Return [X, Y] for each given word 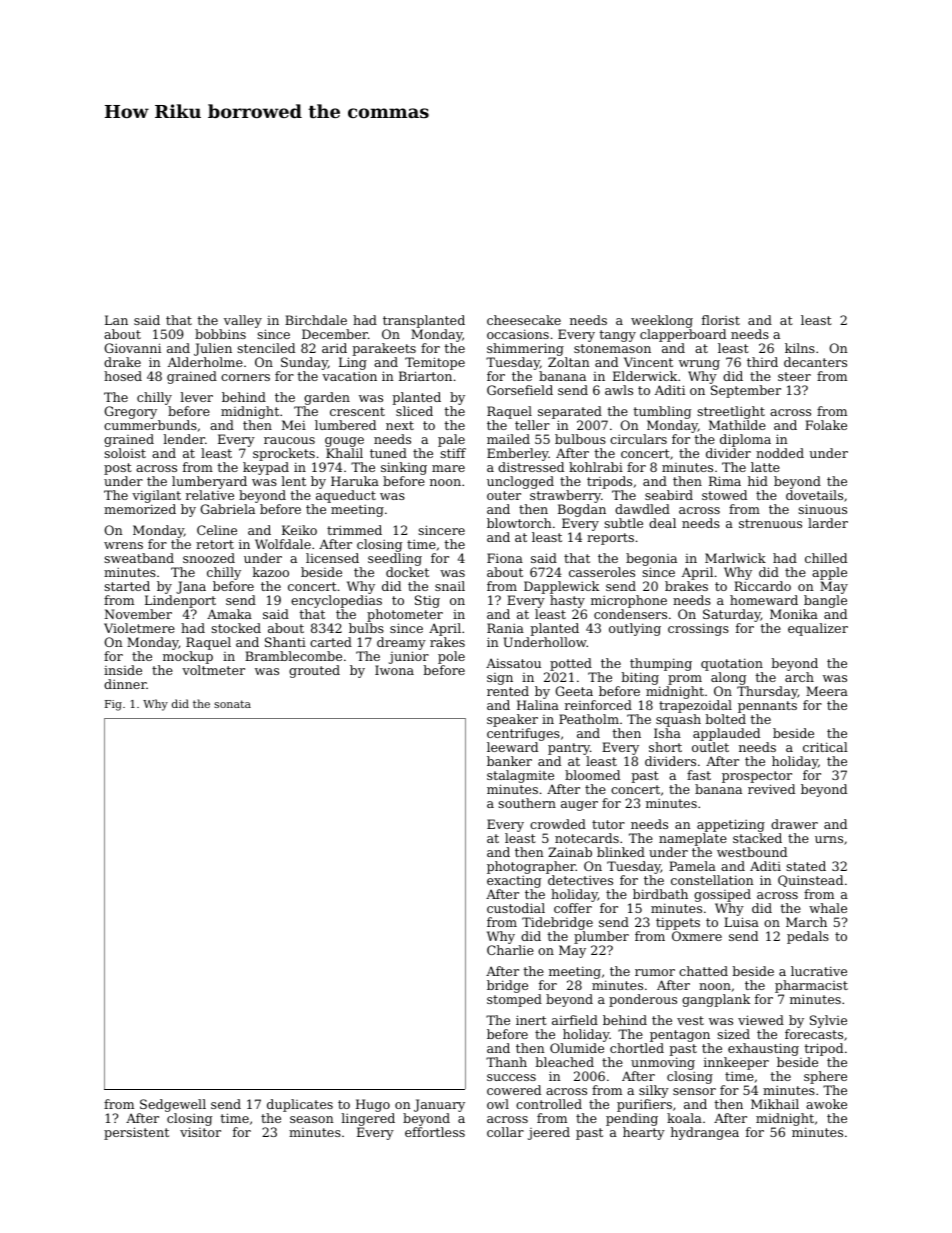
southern [527, 803]
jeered [549, 1133]
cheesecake [524, 320]
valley [243, 321]
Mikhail [775, 1104]
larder [828, 523]
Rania [505, 628]
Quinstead [810, 881]
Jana [191, 587]
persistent [136, 1133]
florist [721, 320]
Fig [113, 705]
